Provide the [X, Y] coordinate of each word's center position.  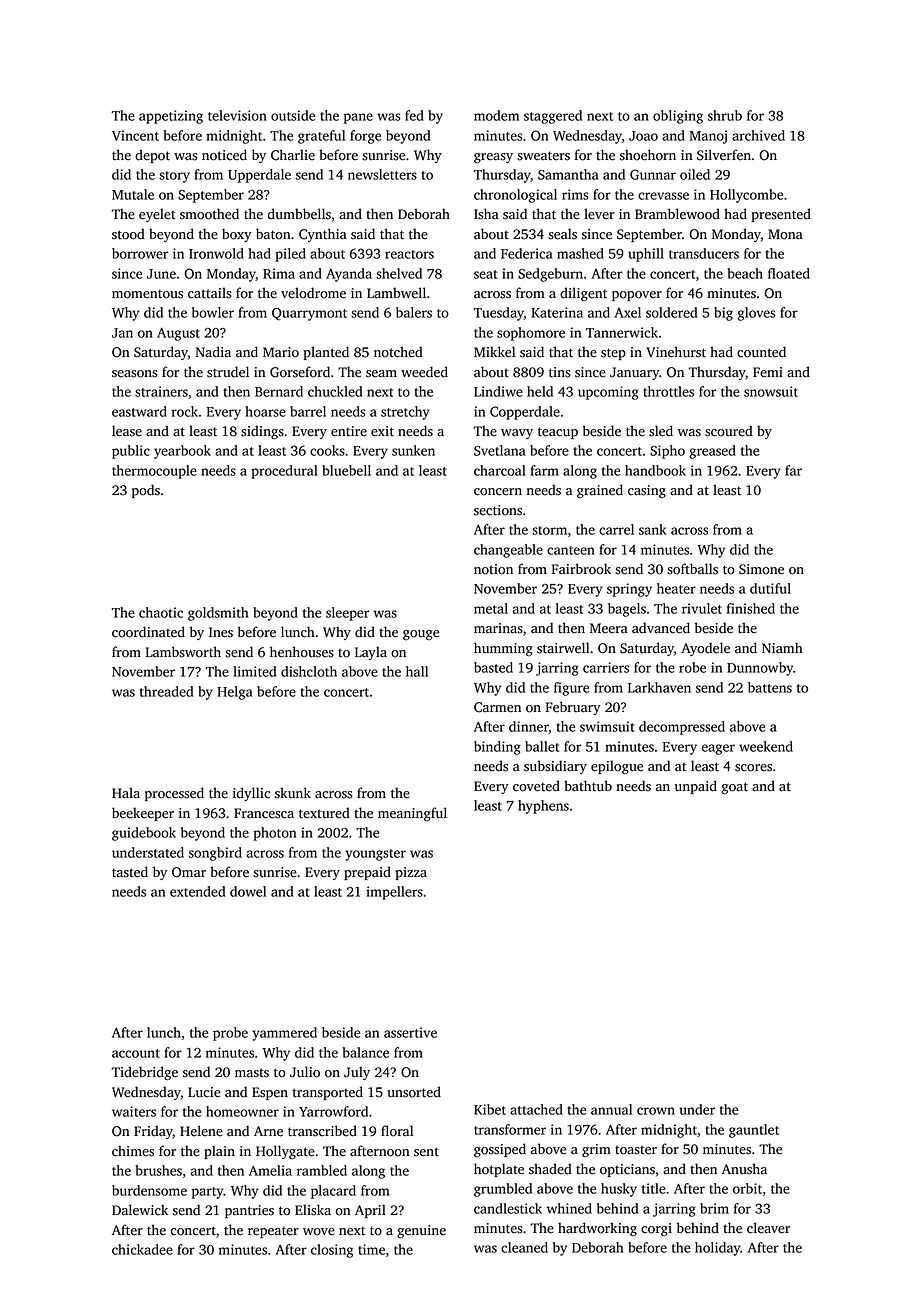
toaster [636, 1150]
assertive [410, 1032]
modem [496, 115]
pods [146, 491]
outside [293, 115]
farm [544, 470]
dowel [248, 891]
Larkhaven [659, 687]
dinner [529, 727]
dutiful [770, 588]
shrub [725, 115]
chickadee [142, 1249]
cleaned [524, 1247]
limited [255, 671]
